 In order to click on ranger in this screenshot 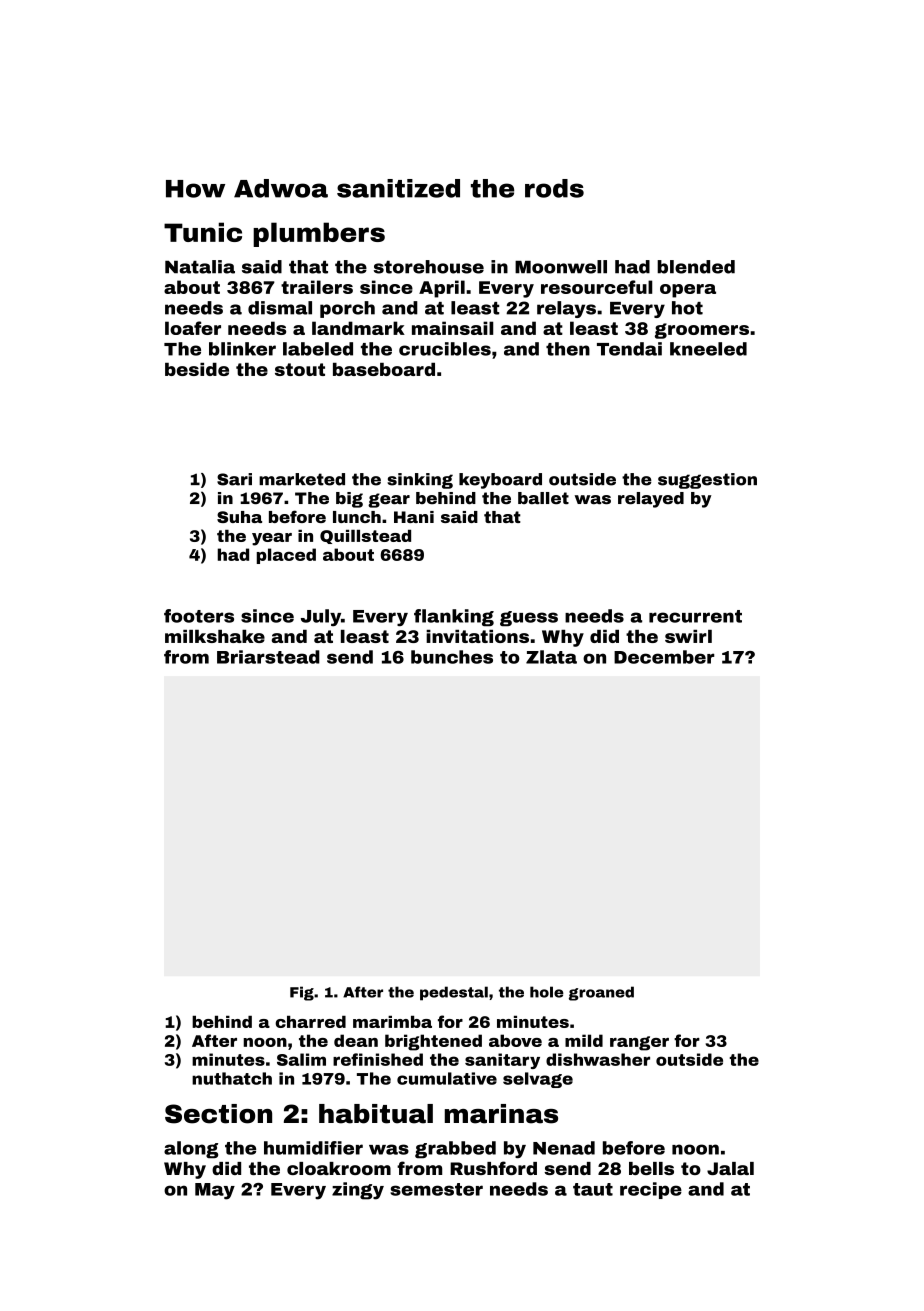, I will do `click(639, 1043)`.
